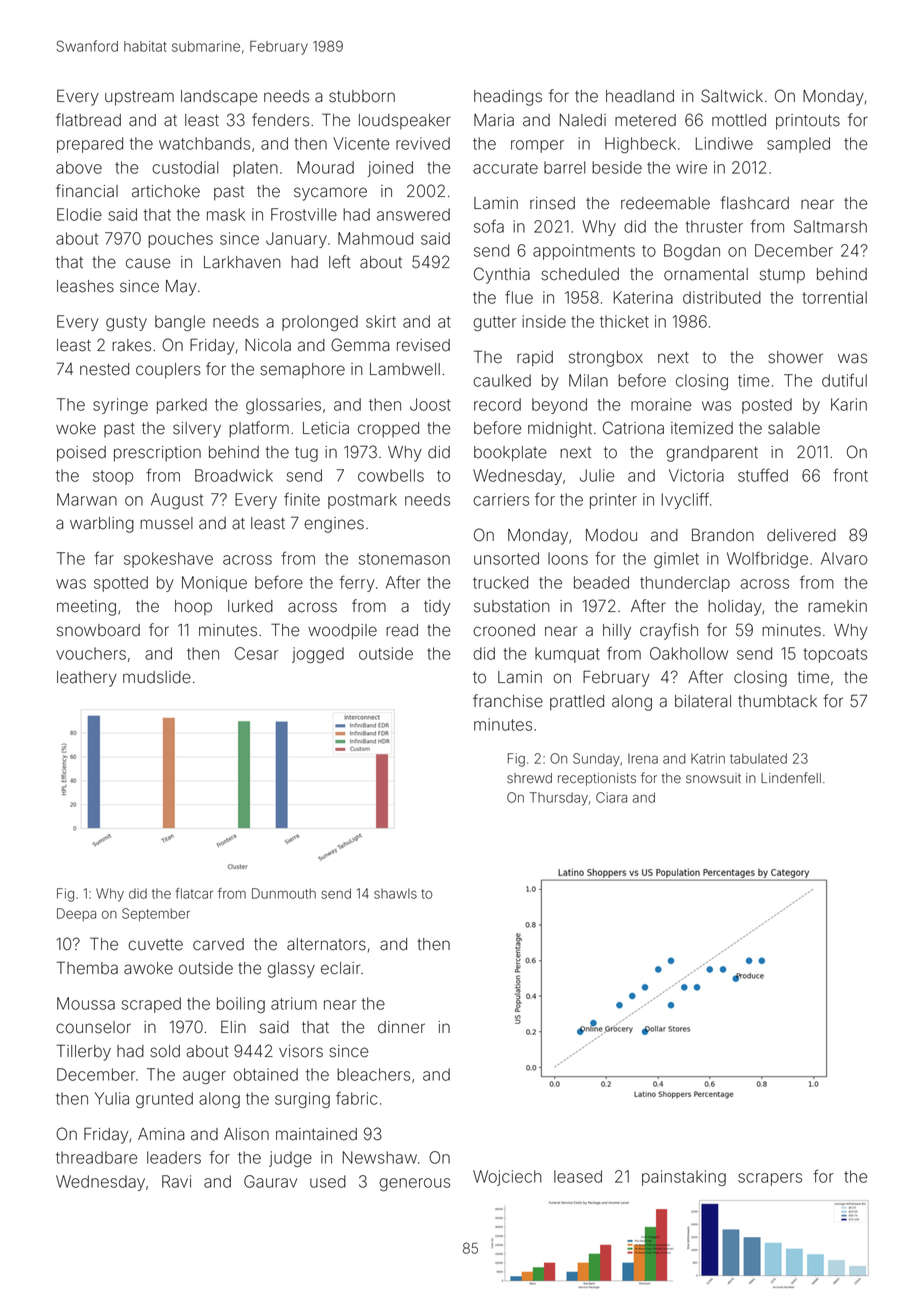 Image resolution: width=924 pixels, height=1308 pixels. I want to click on Julie, so click(597, 475).
